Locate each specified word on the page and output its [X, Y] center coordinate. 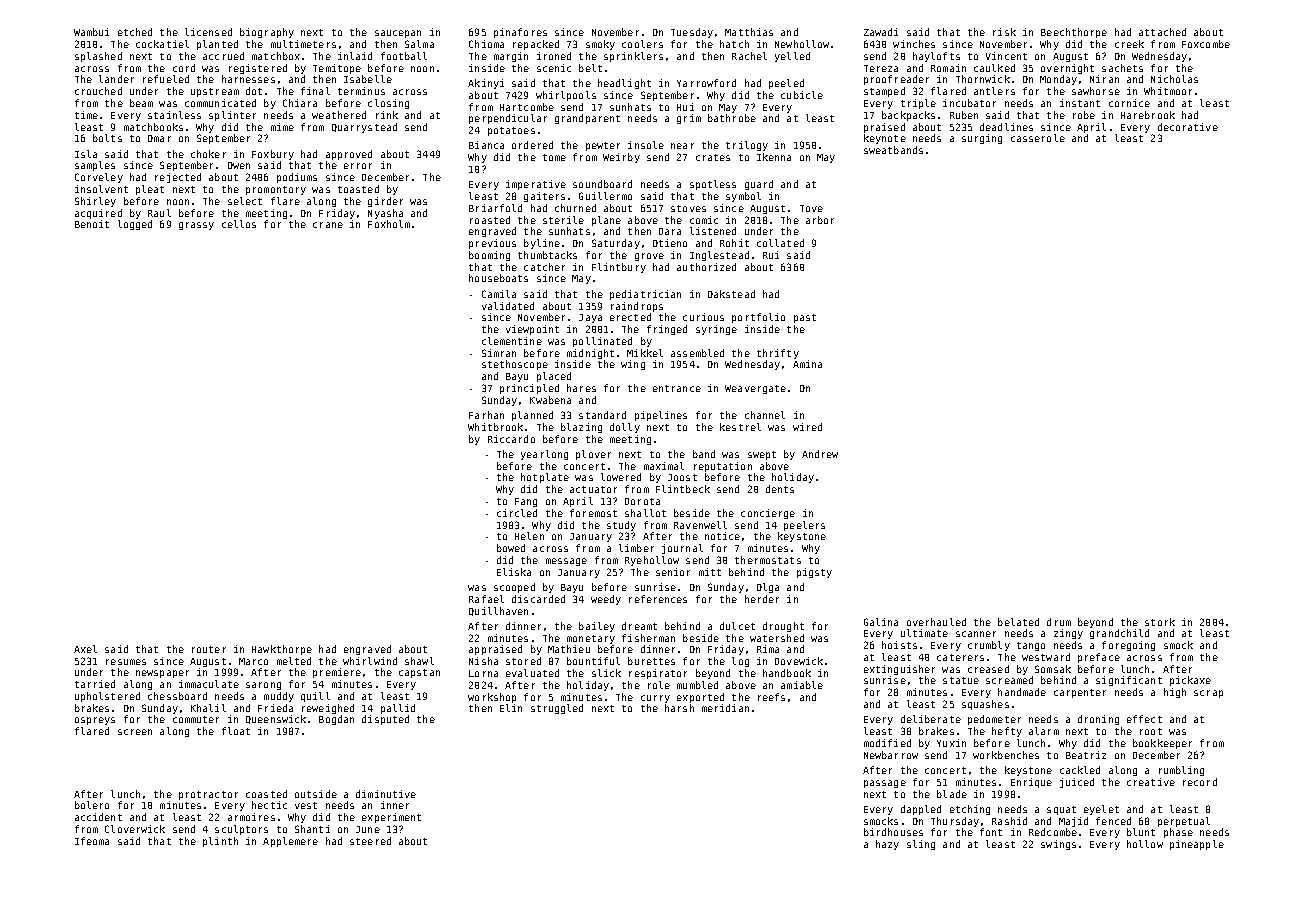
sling [921, 845]
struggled [557, 709]
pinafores [520, 33]
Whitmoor [1168, 91]
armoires [251, 817]
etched [135, 32]
